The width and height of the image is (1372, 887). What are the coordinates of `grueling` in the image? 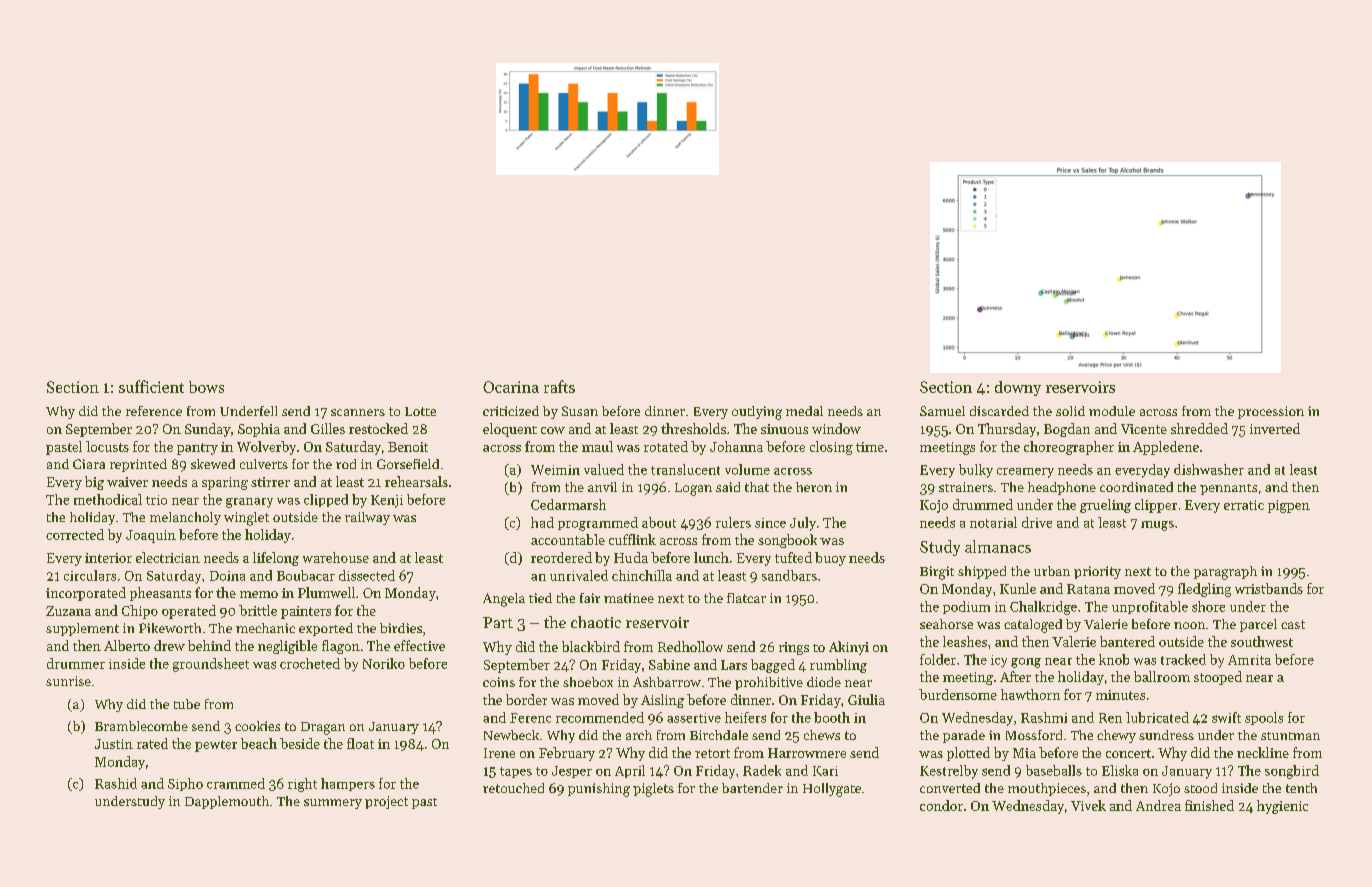 It's located at (1105, 506).
